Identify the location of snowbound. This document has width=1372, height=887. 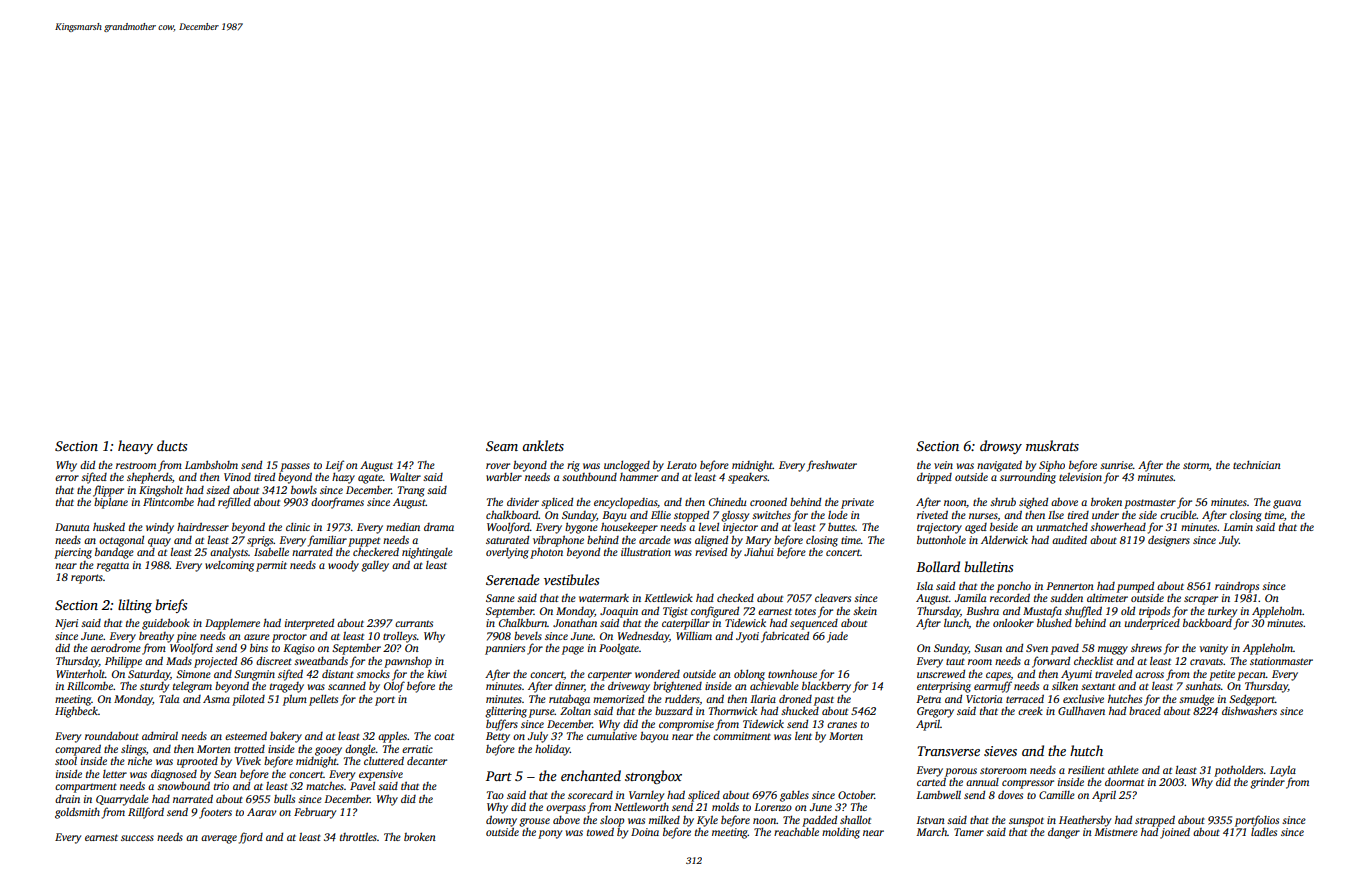
(183, 785).
